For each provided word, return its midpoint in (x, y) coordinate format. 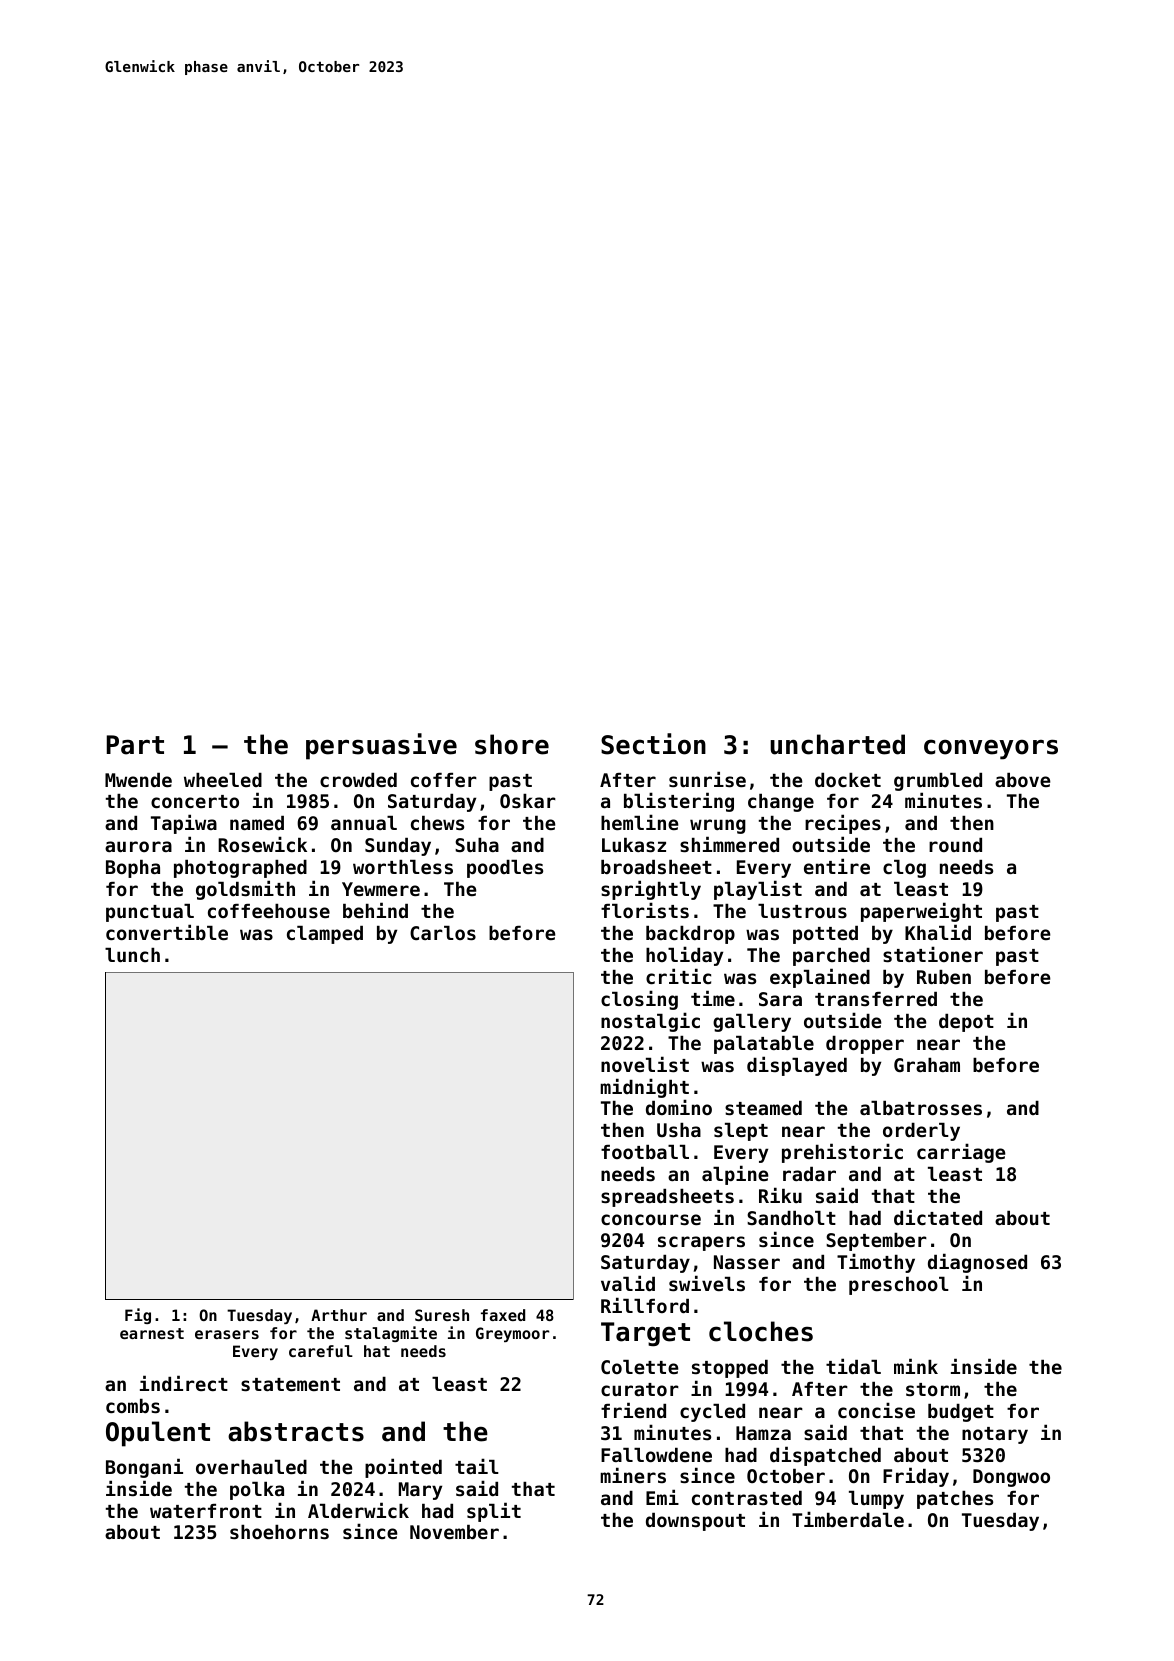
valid (628, 1283)
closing (639, 1000)
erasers (227, 1334)
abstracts (296, 1431)
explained (820, 978)
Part (135, 745)
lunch (132, 955)
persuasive (381, 746)
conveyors (991, 749)
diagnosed (977, 1263)
